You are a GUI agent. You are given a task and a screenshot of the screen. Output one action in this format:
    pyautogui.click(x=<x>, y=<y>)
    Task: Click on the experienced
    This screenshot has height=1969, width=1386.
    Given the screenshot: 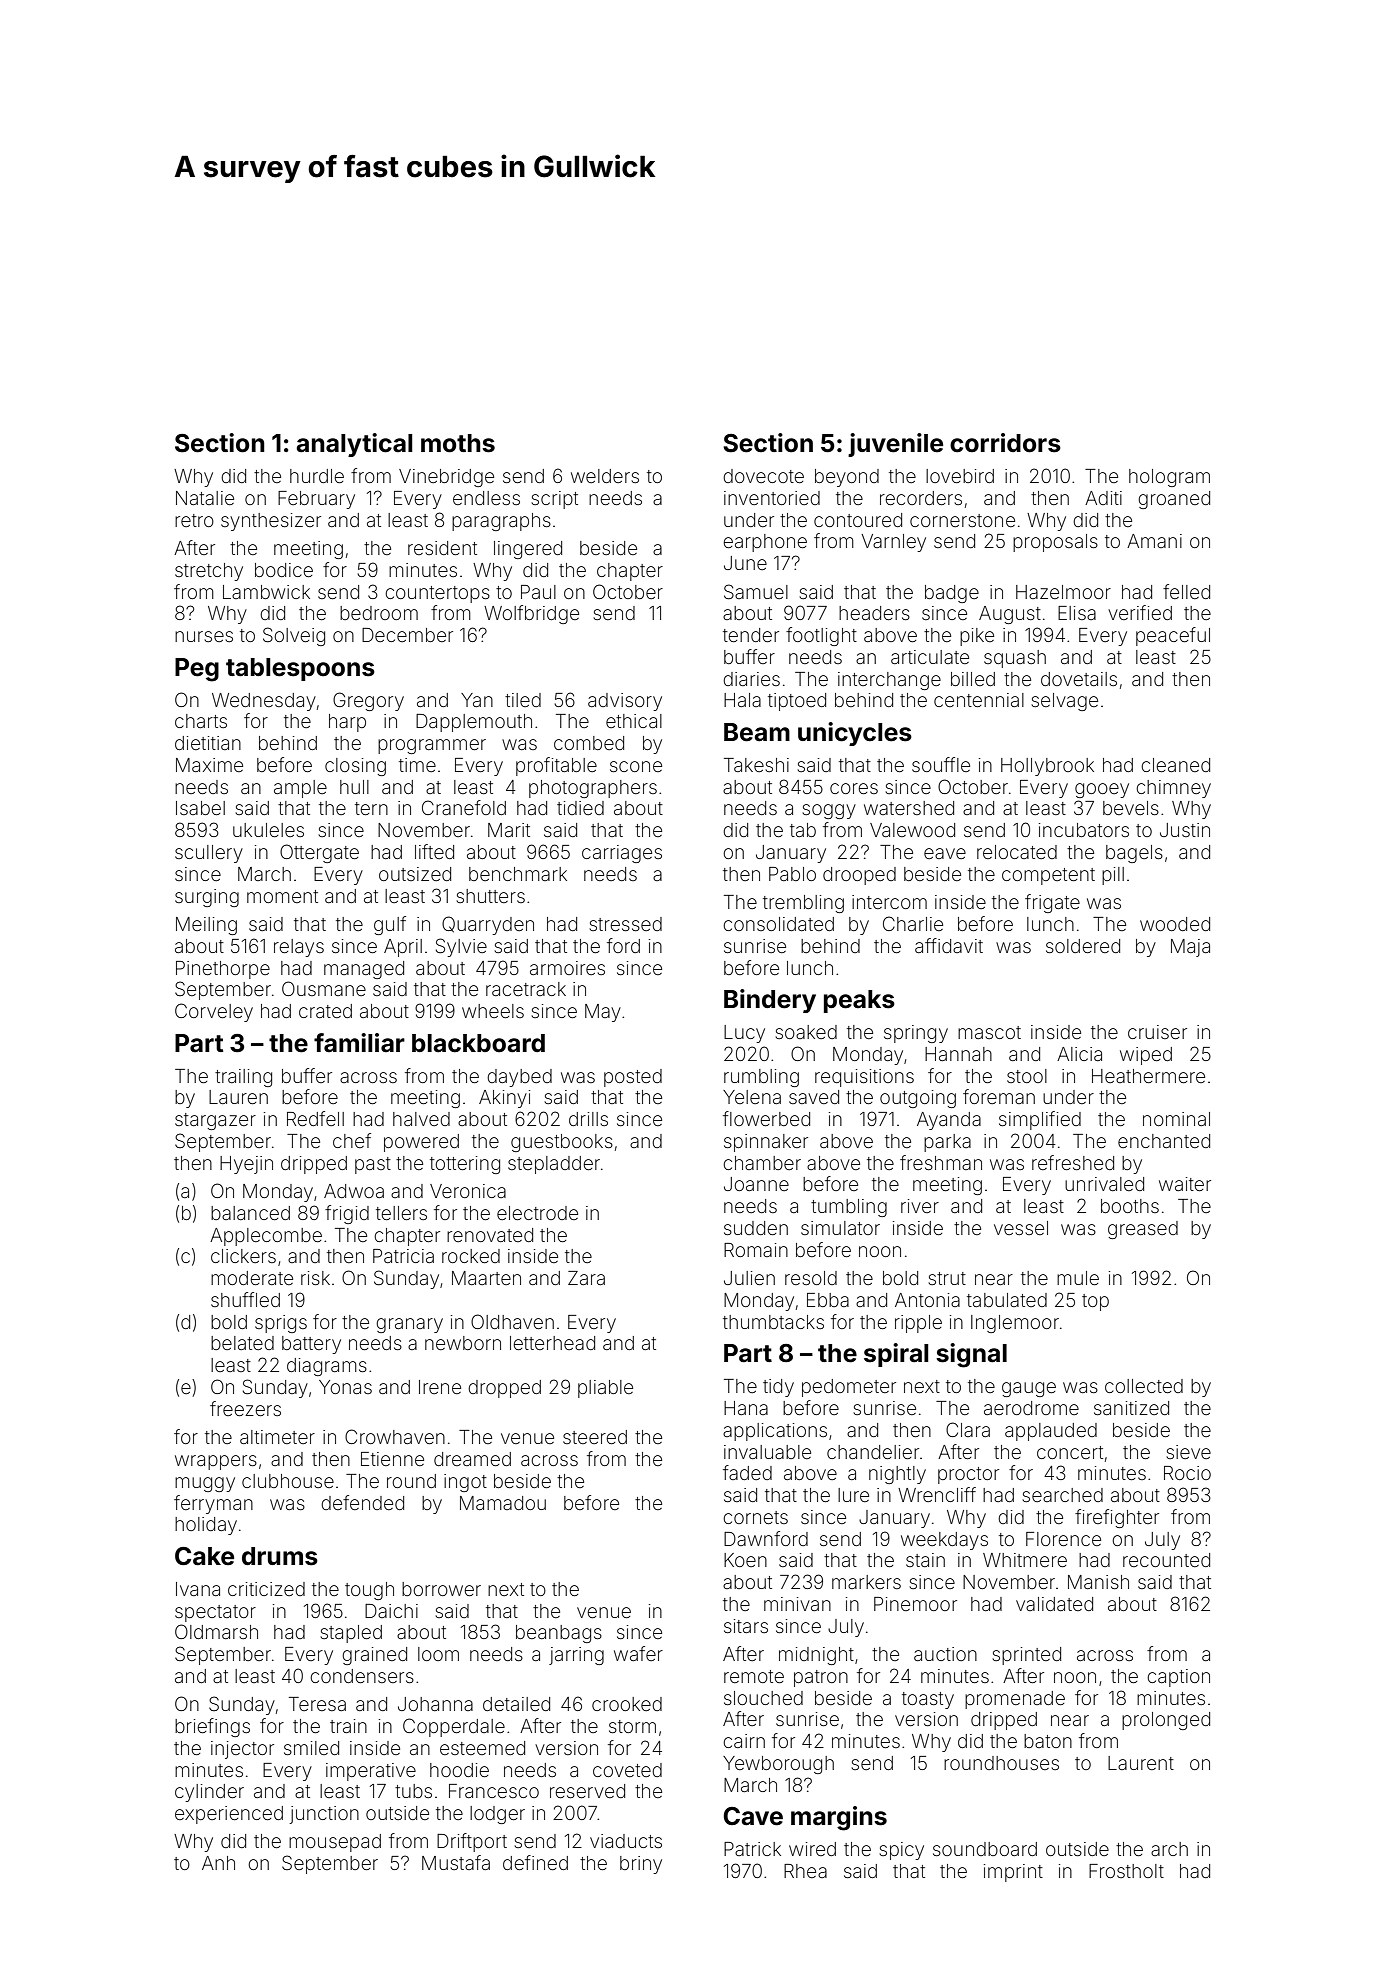 What is the action you would take?
    pyautogui.click(x=229, y=1815)
